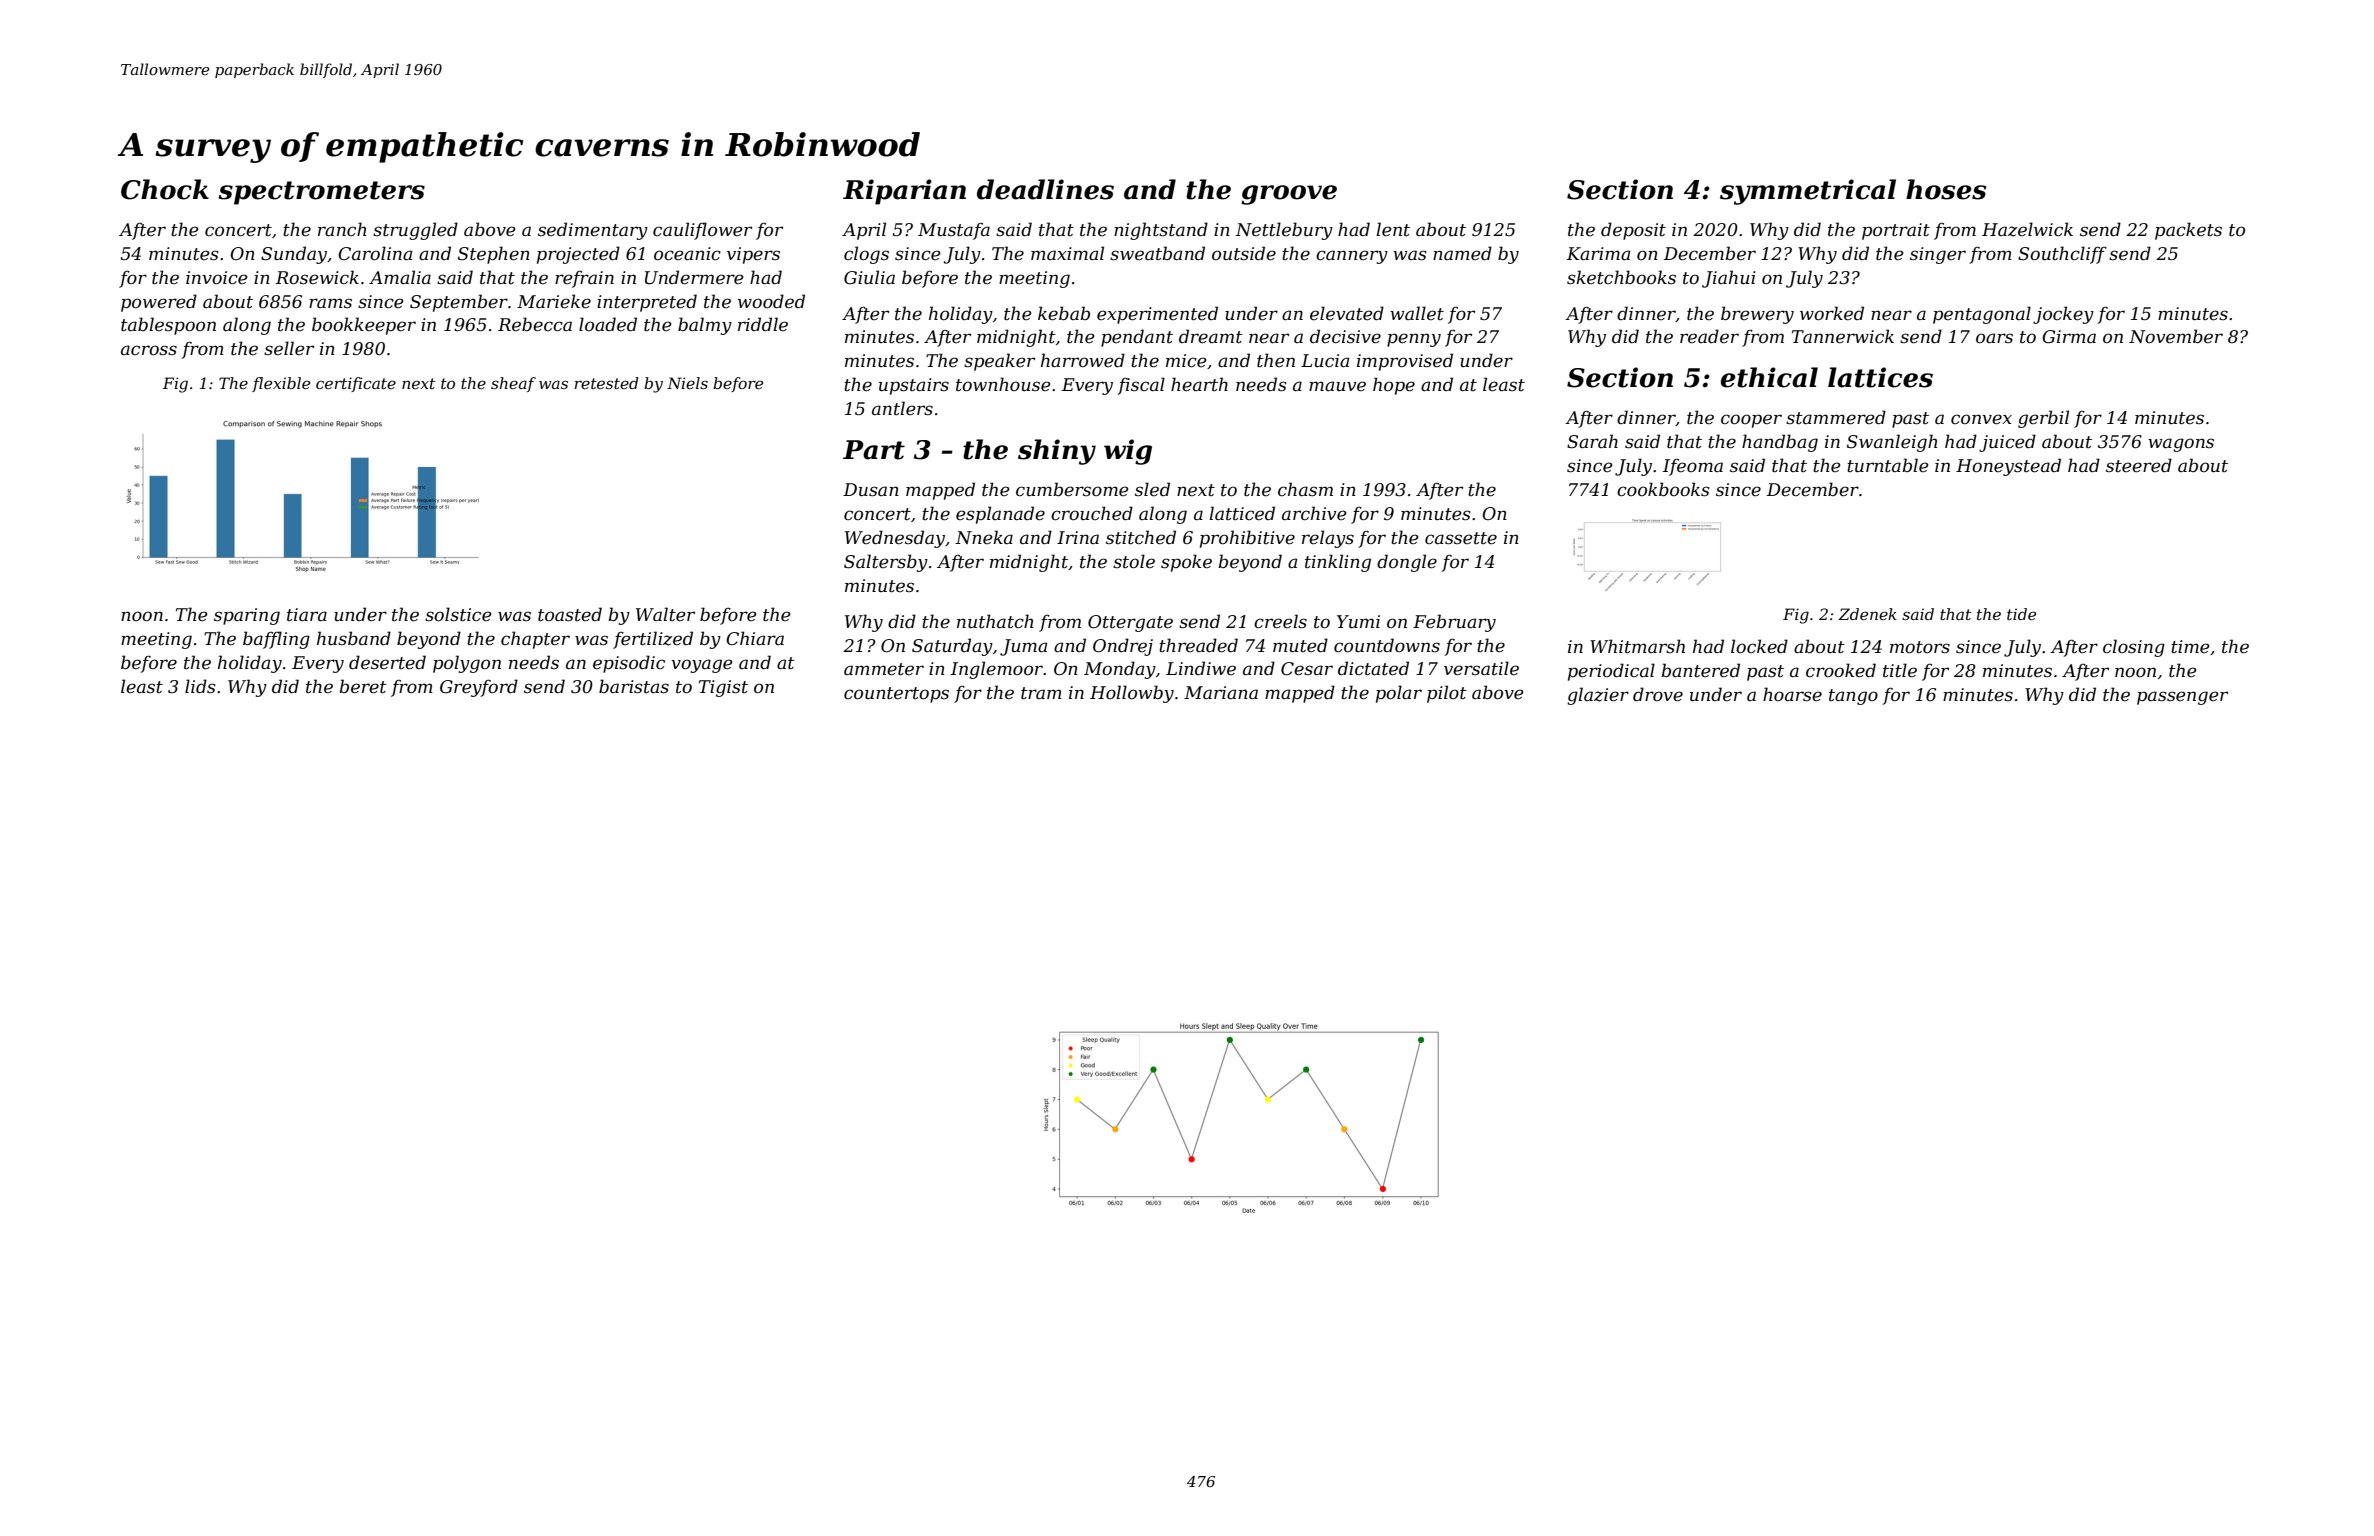 The width and height of the screenshot is (2374, 1536). Describe the element at coordinates (902, 408) in the screenshot. I see `antlers` at that location.
